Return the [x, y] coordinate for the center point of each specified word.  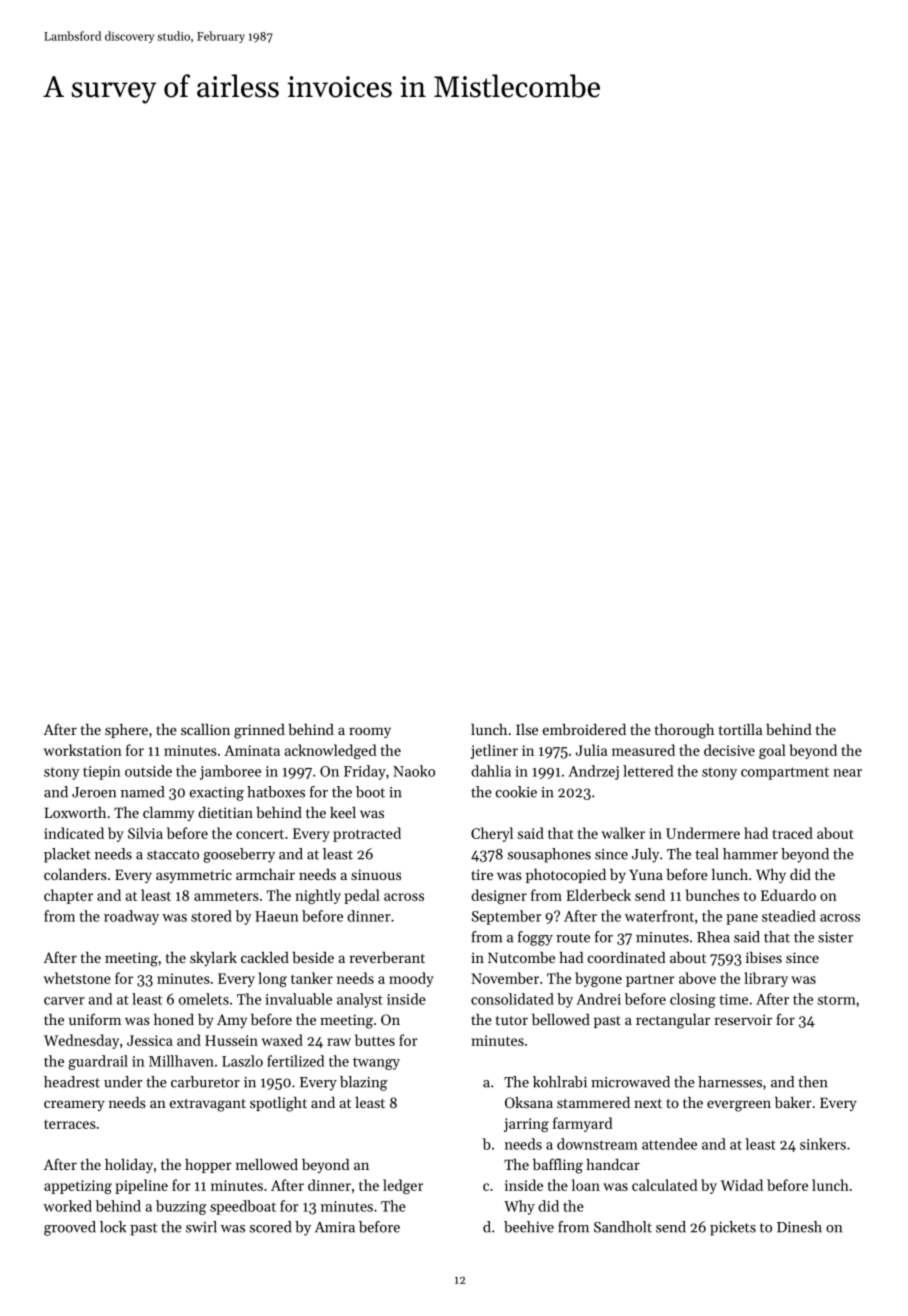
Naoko [414, 771]
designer [499, 896]
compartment [785, 773]
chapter [68, 896]
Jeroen [94, 792]
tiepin [102, 773]
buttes [375, 1040]
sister [835, 937]
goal [772, 751]
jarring [526, 1125]
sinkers [823, 1144]
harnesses [730, 1082]
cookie [516, 792]
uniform [95, 1019]
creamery [74, 1105]
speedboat [243, 1207]
